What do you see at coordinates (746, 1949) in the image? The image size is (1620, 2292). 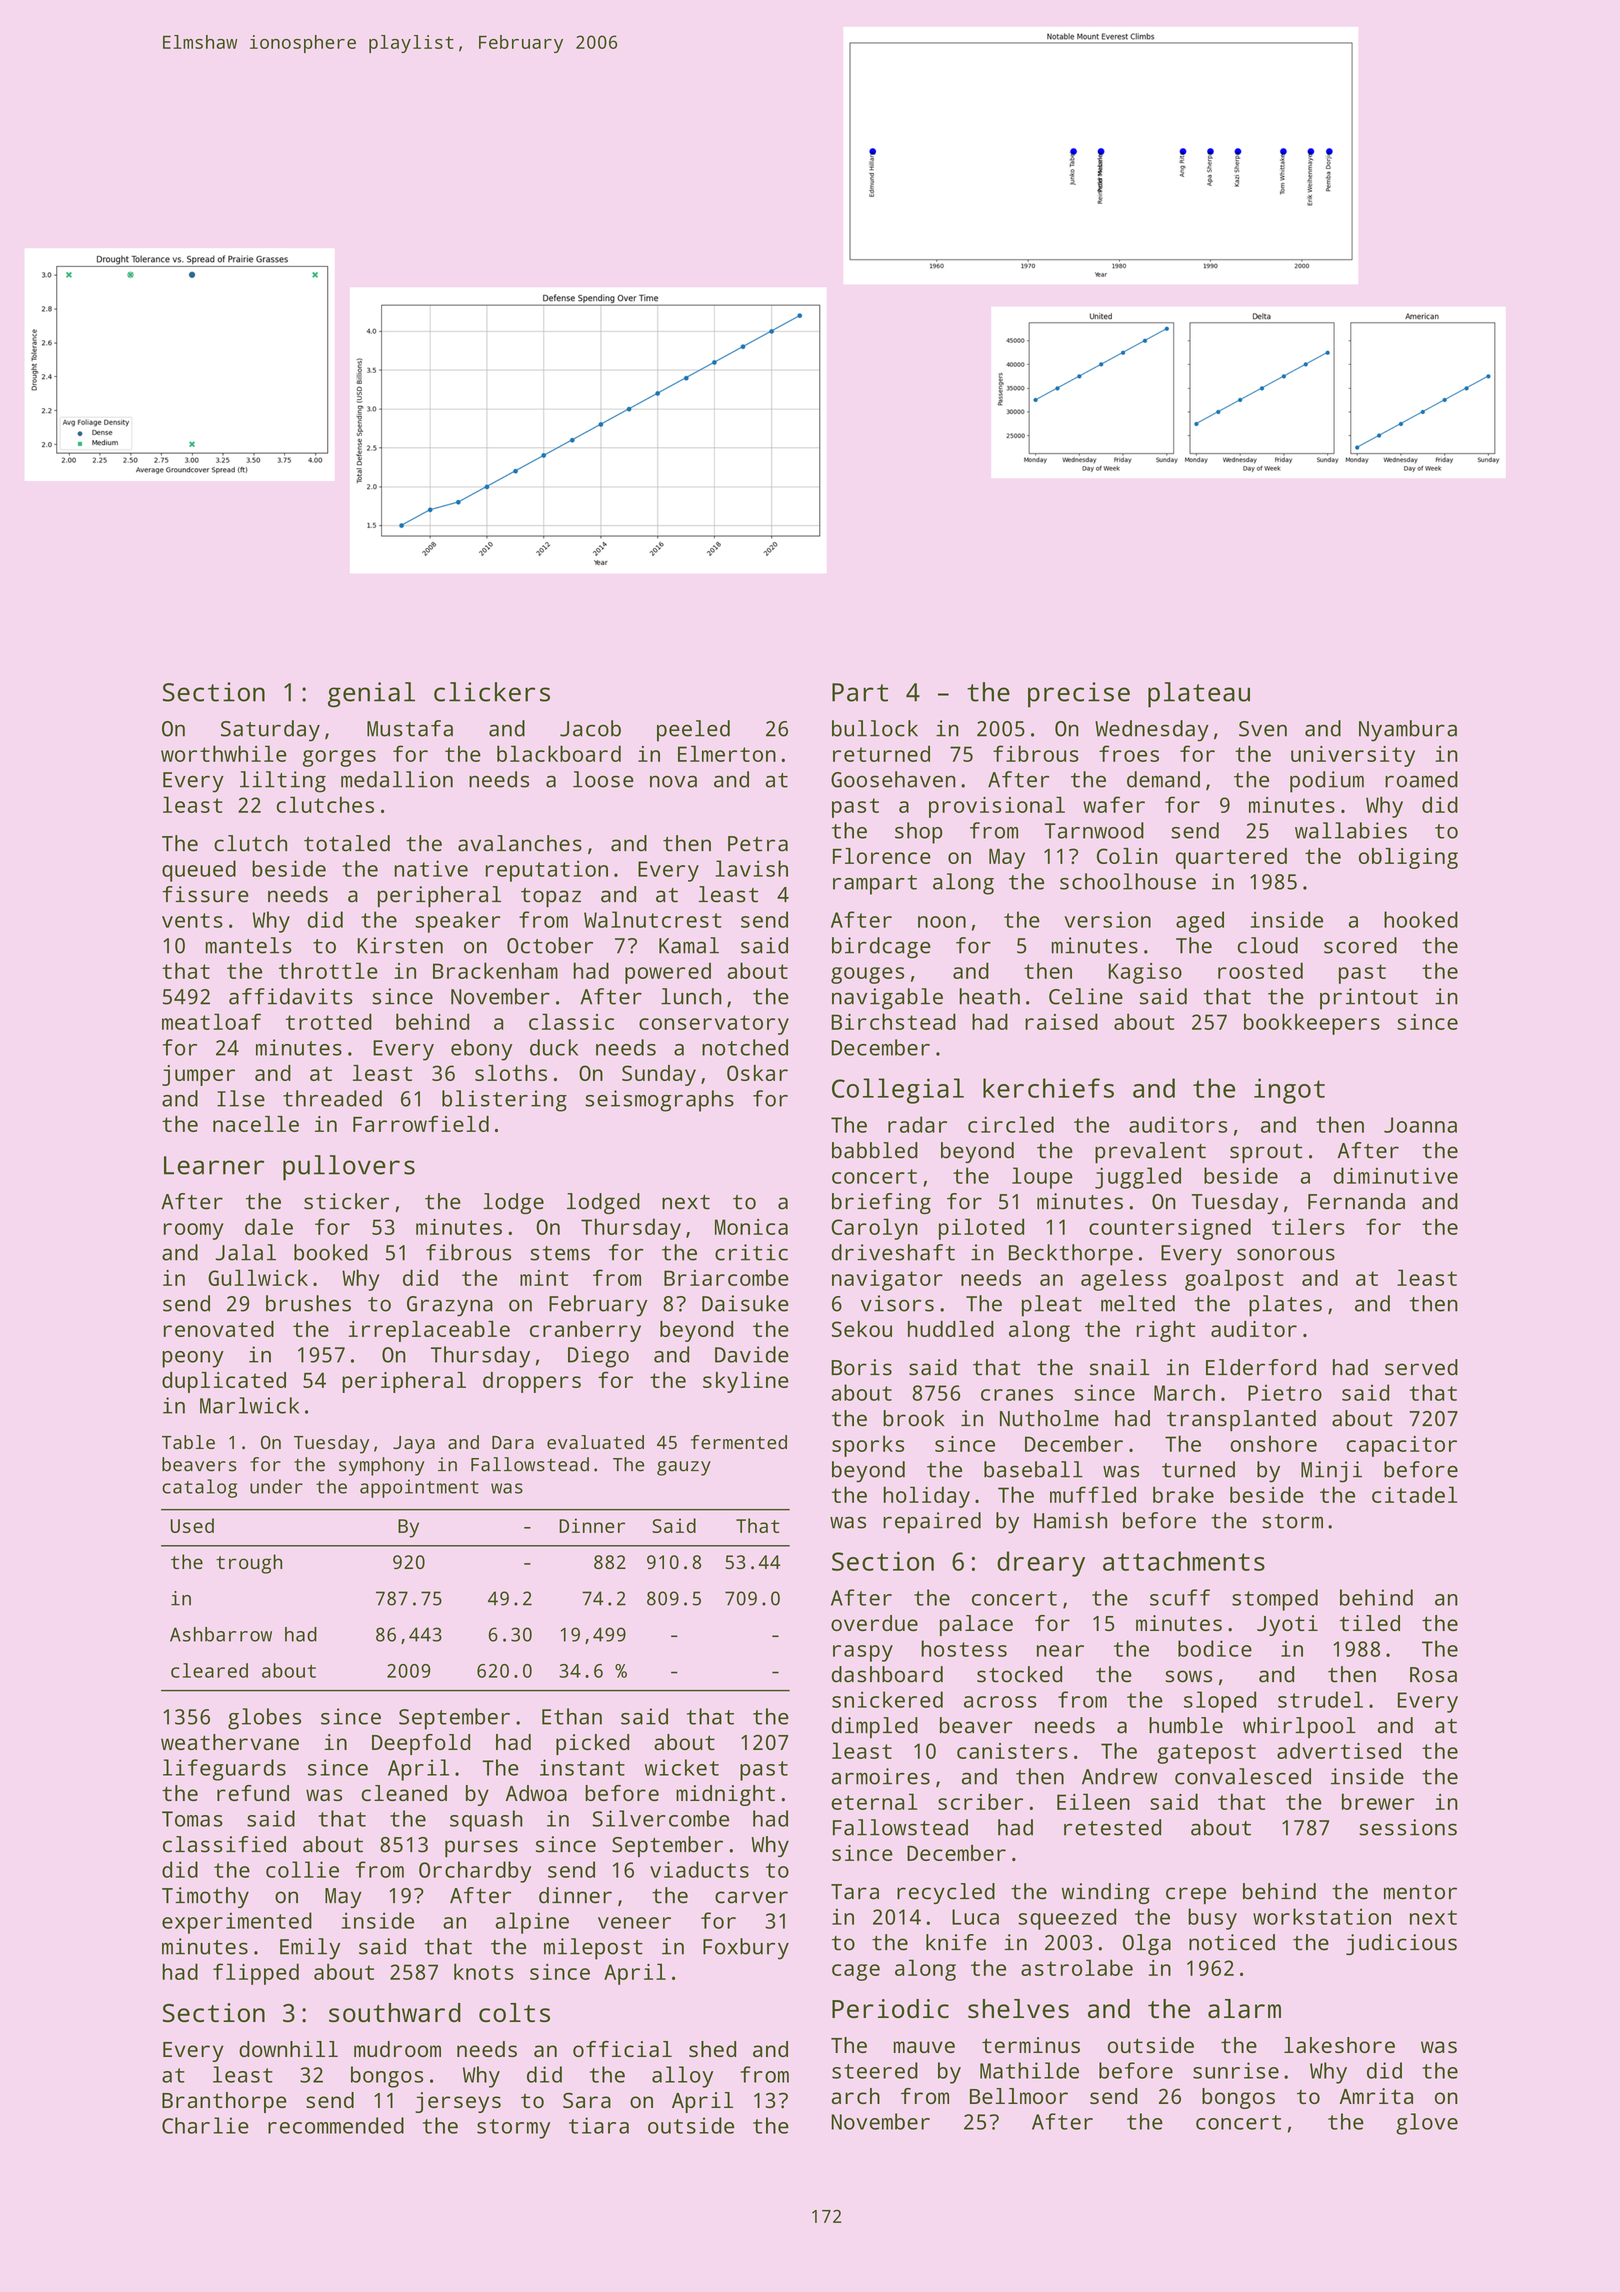 I see `Foxbury` at bounding box center [746, 1949].
